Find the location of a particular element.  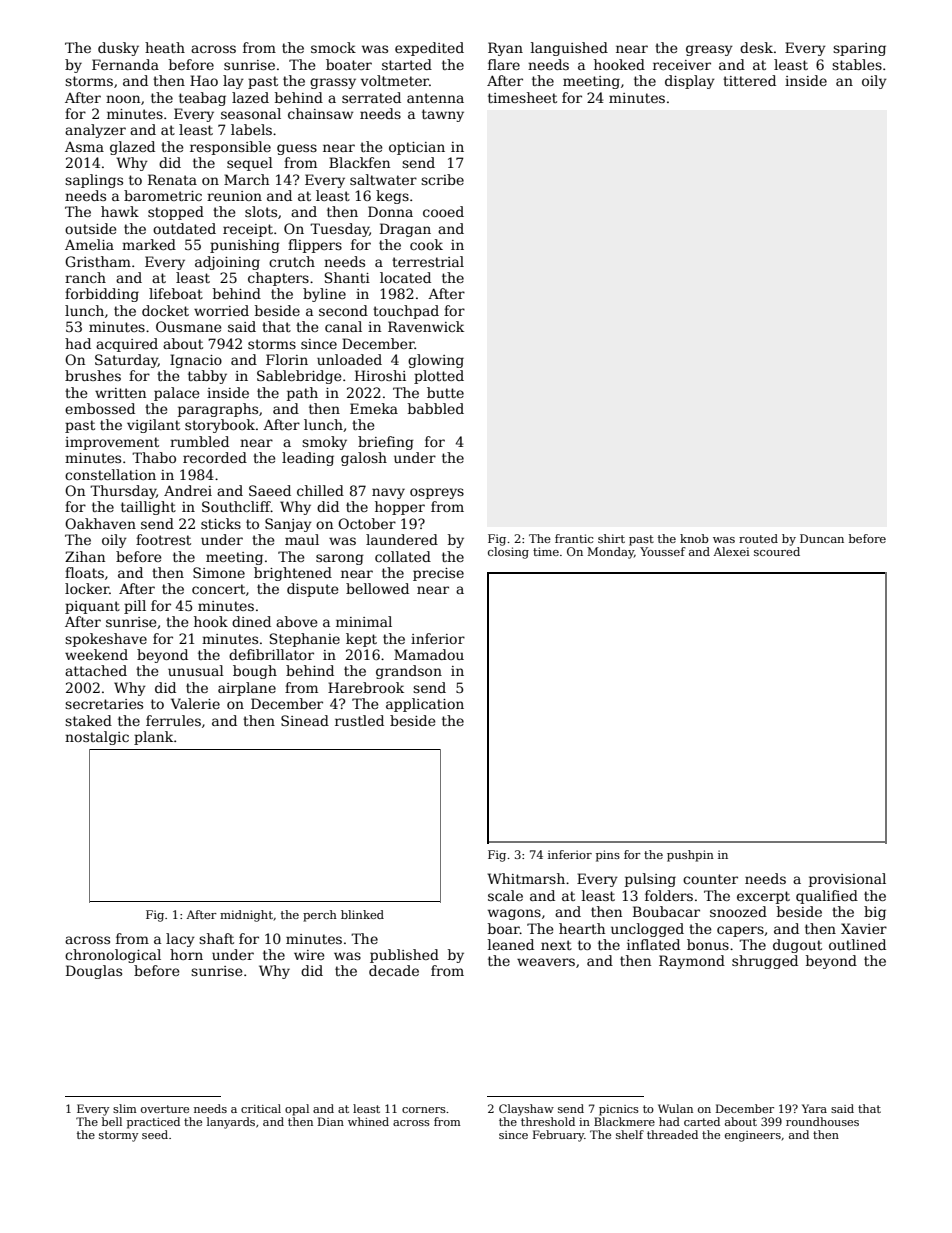

hopper is located at coordinates (400, 508).
